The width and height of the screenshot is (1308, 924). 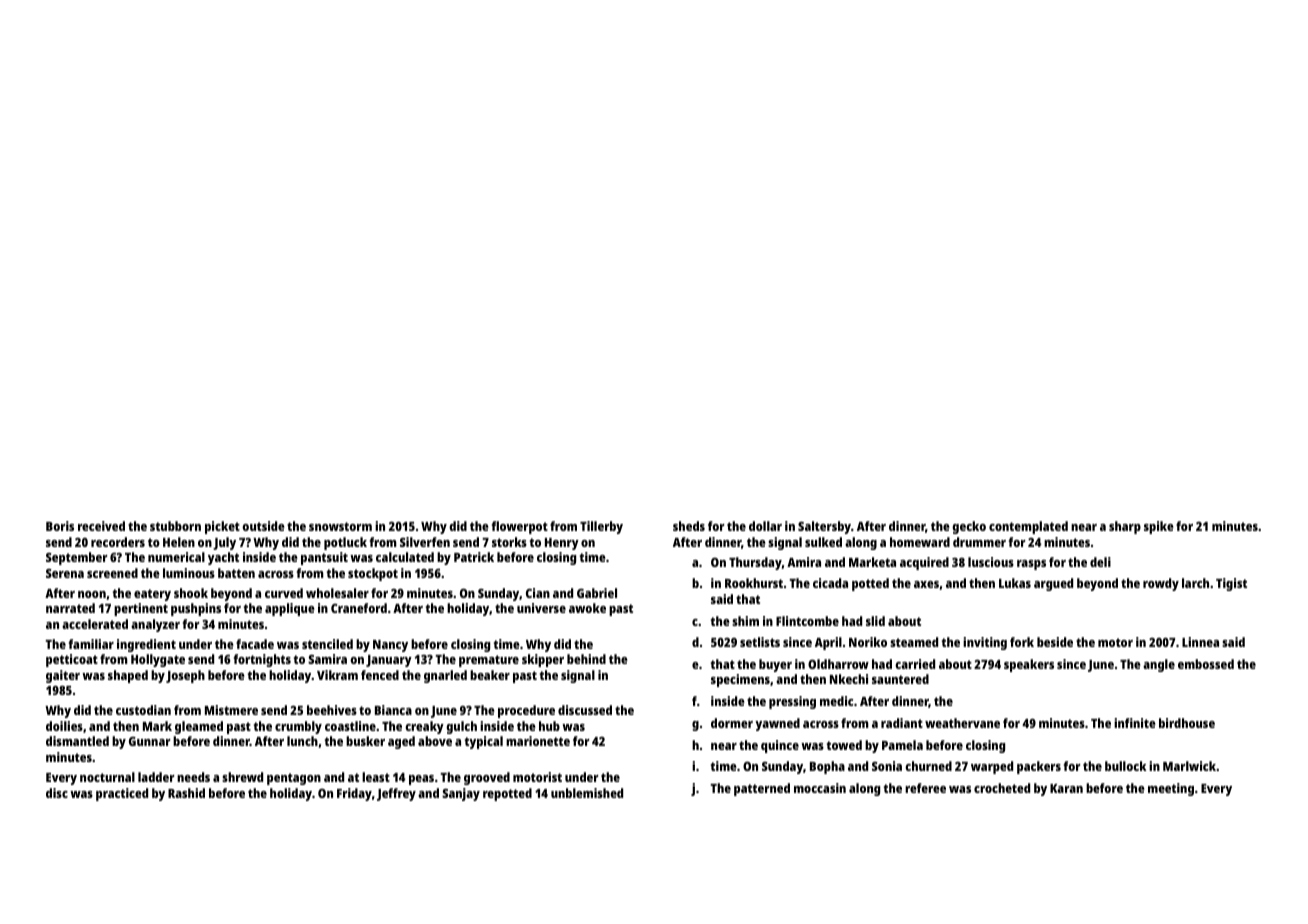 I want to click on Rashid, so click(x=186, y=793).
